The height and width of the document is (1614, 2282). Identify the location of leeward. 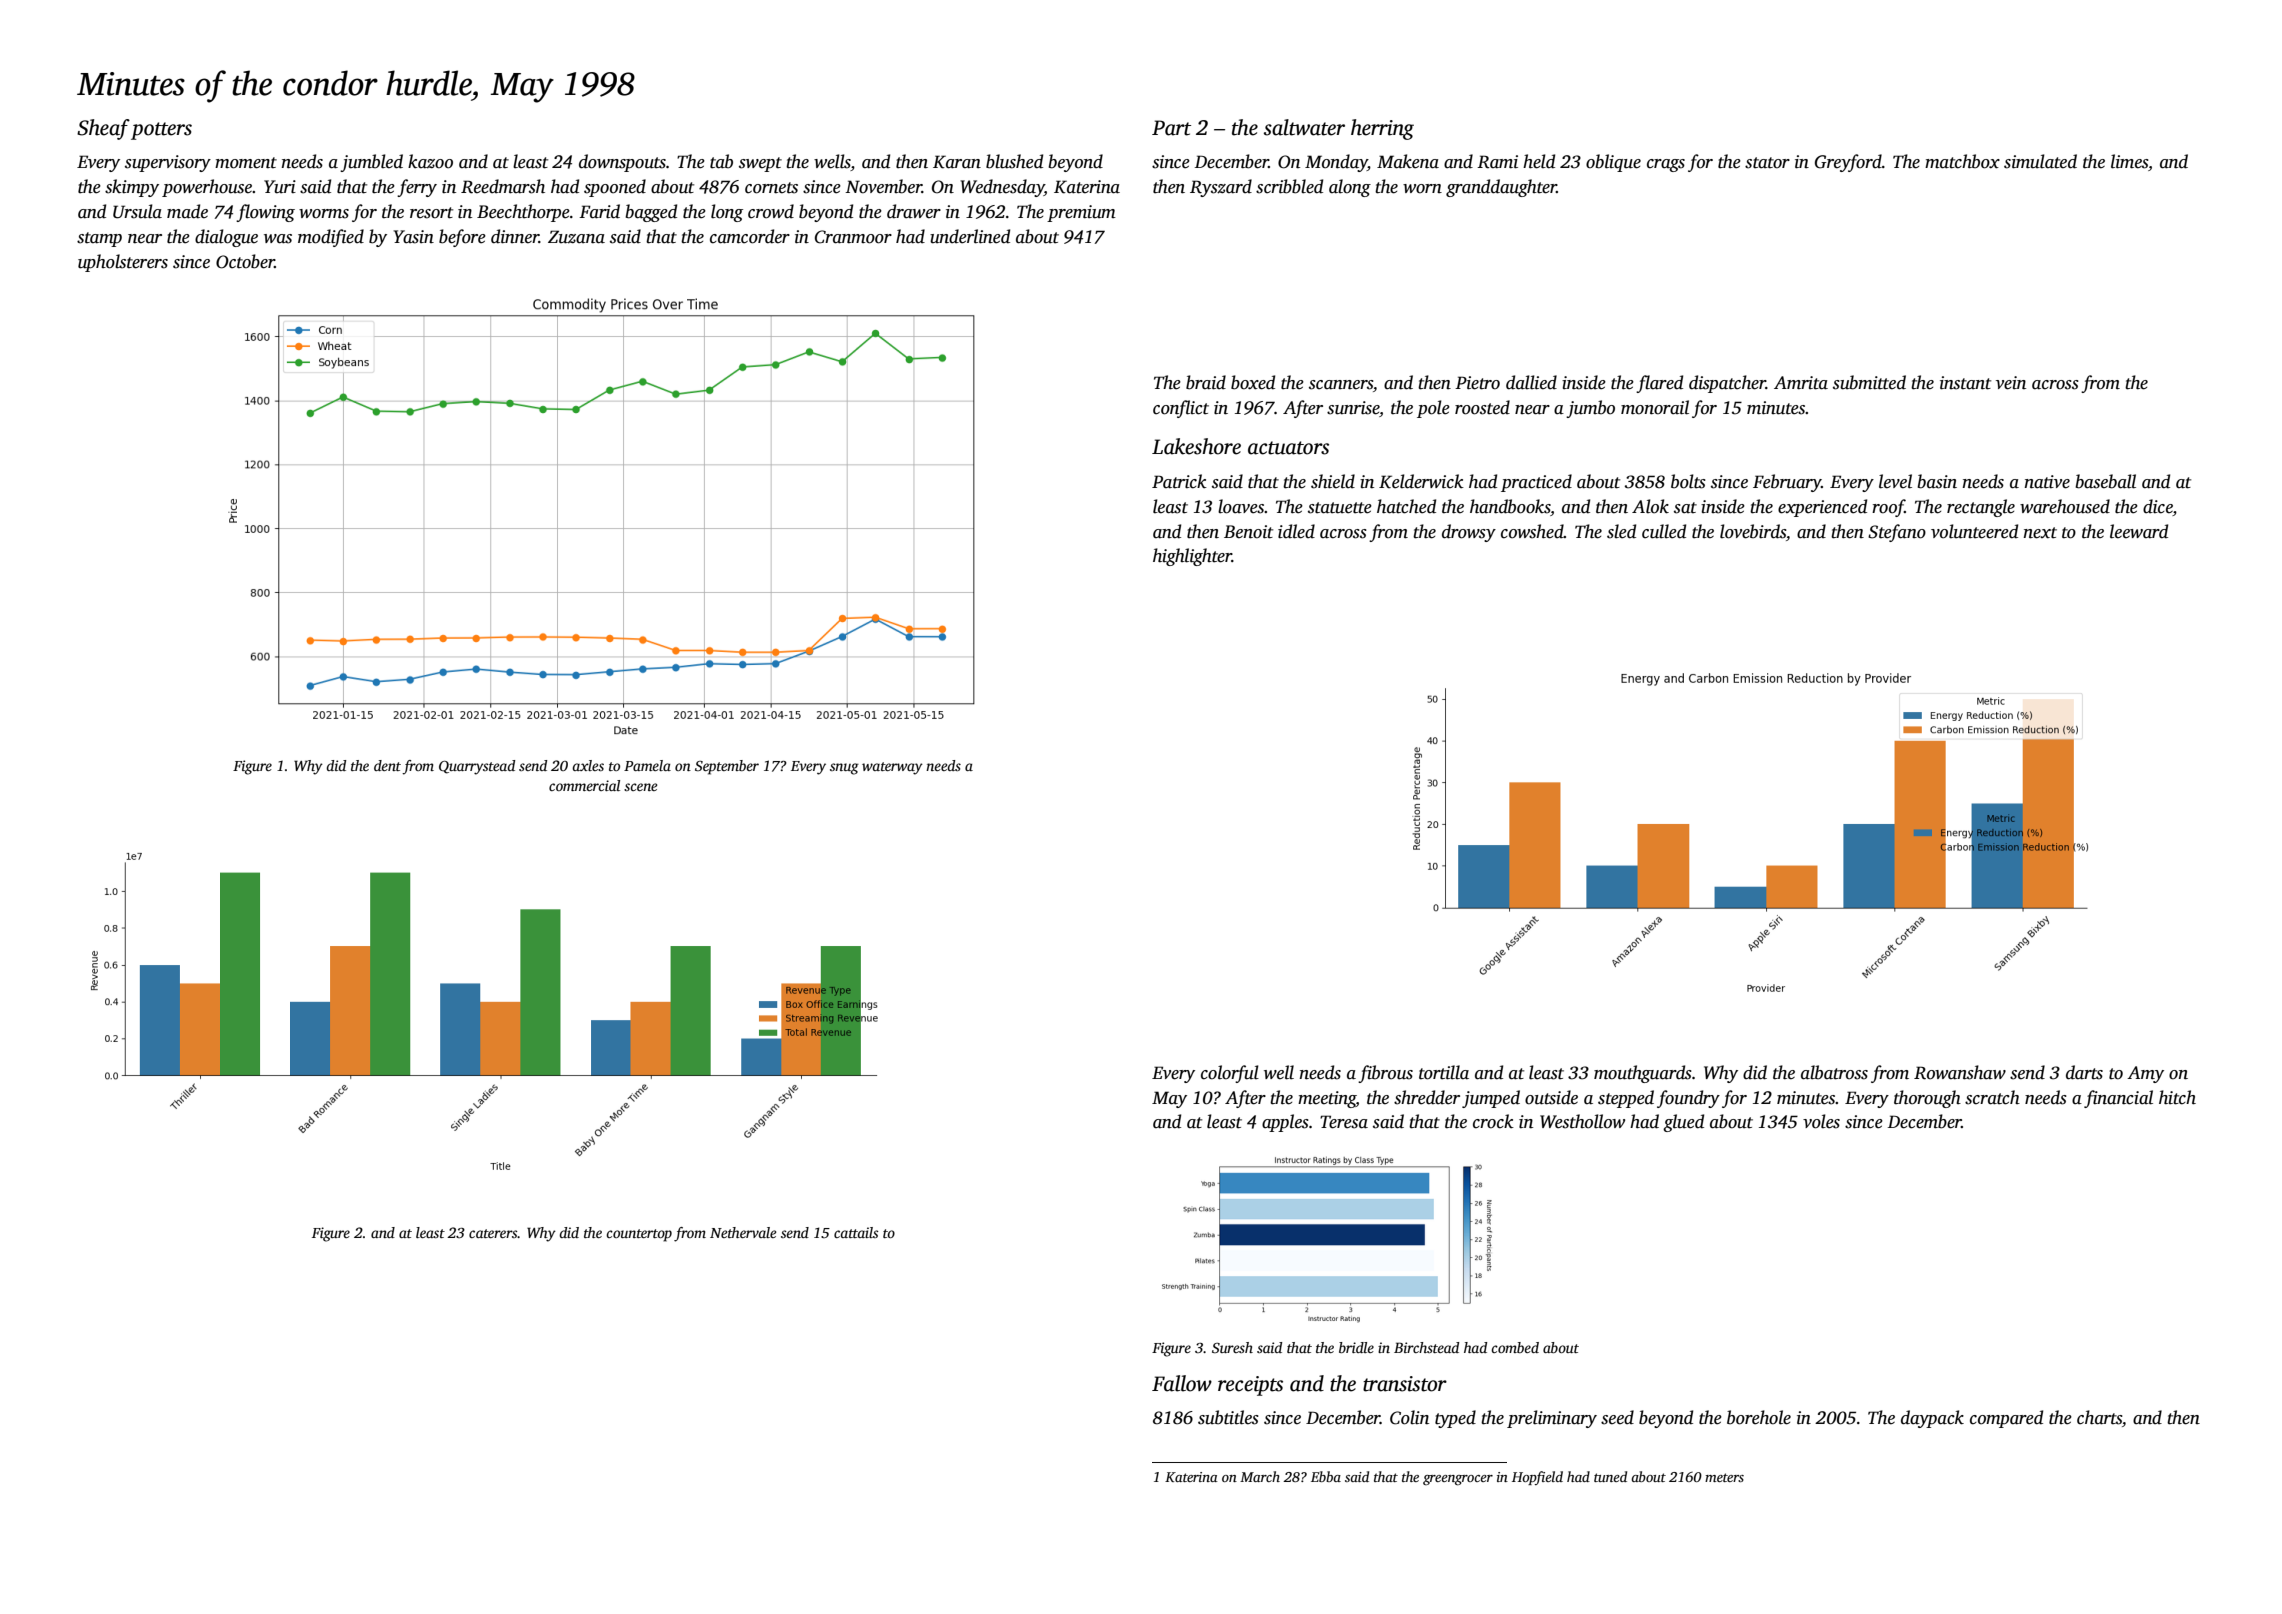
(2139, 531).
